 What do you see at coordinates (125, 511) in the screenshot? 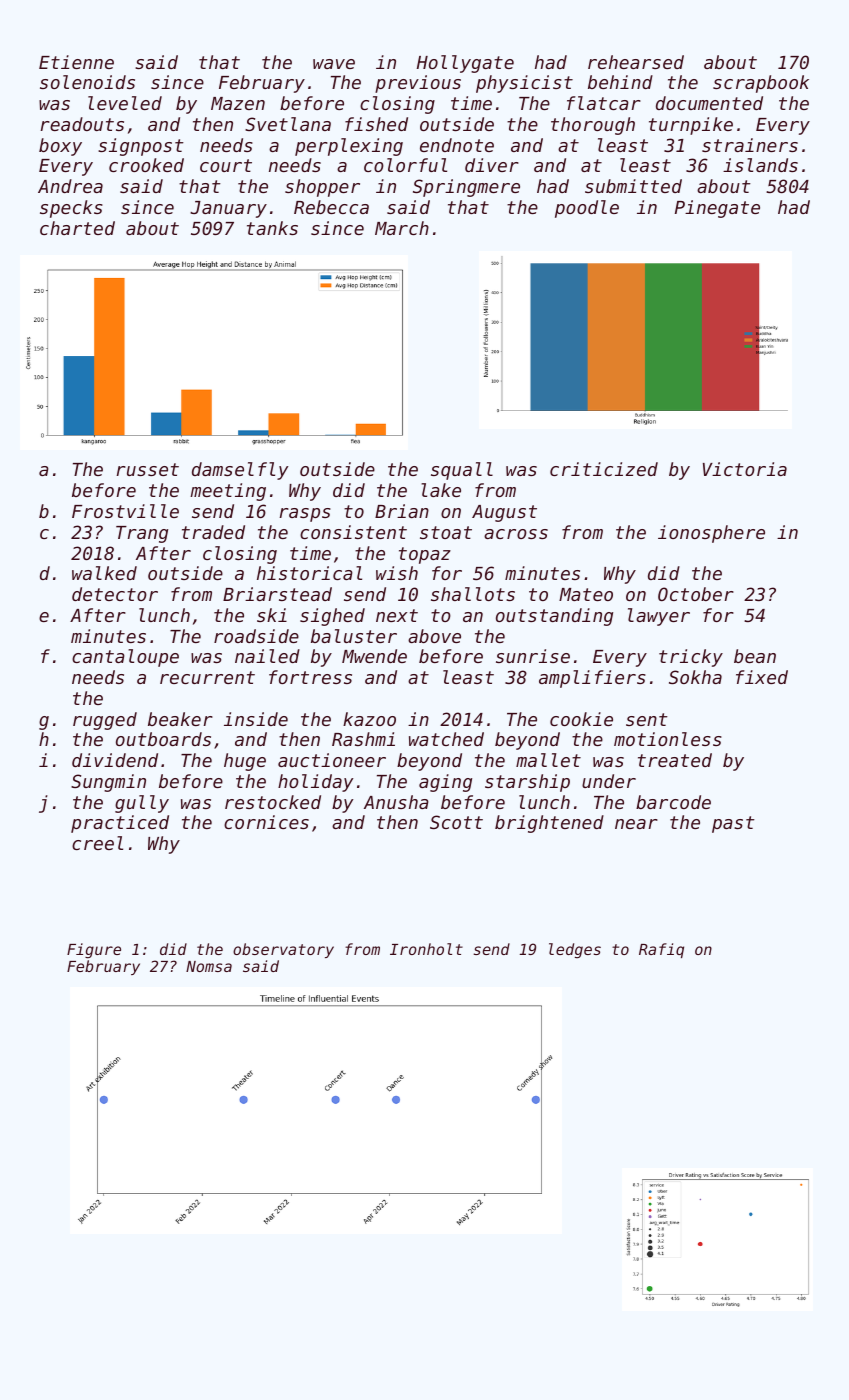
I see `Frostville` at bounding box center [125, 511].
